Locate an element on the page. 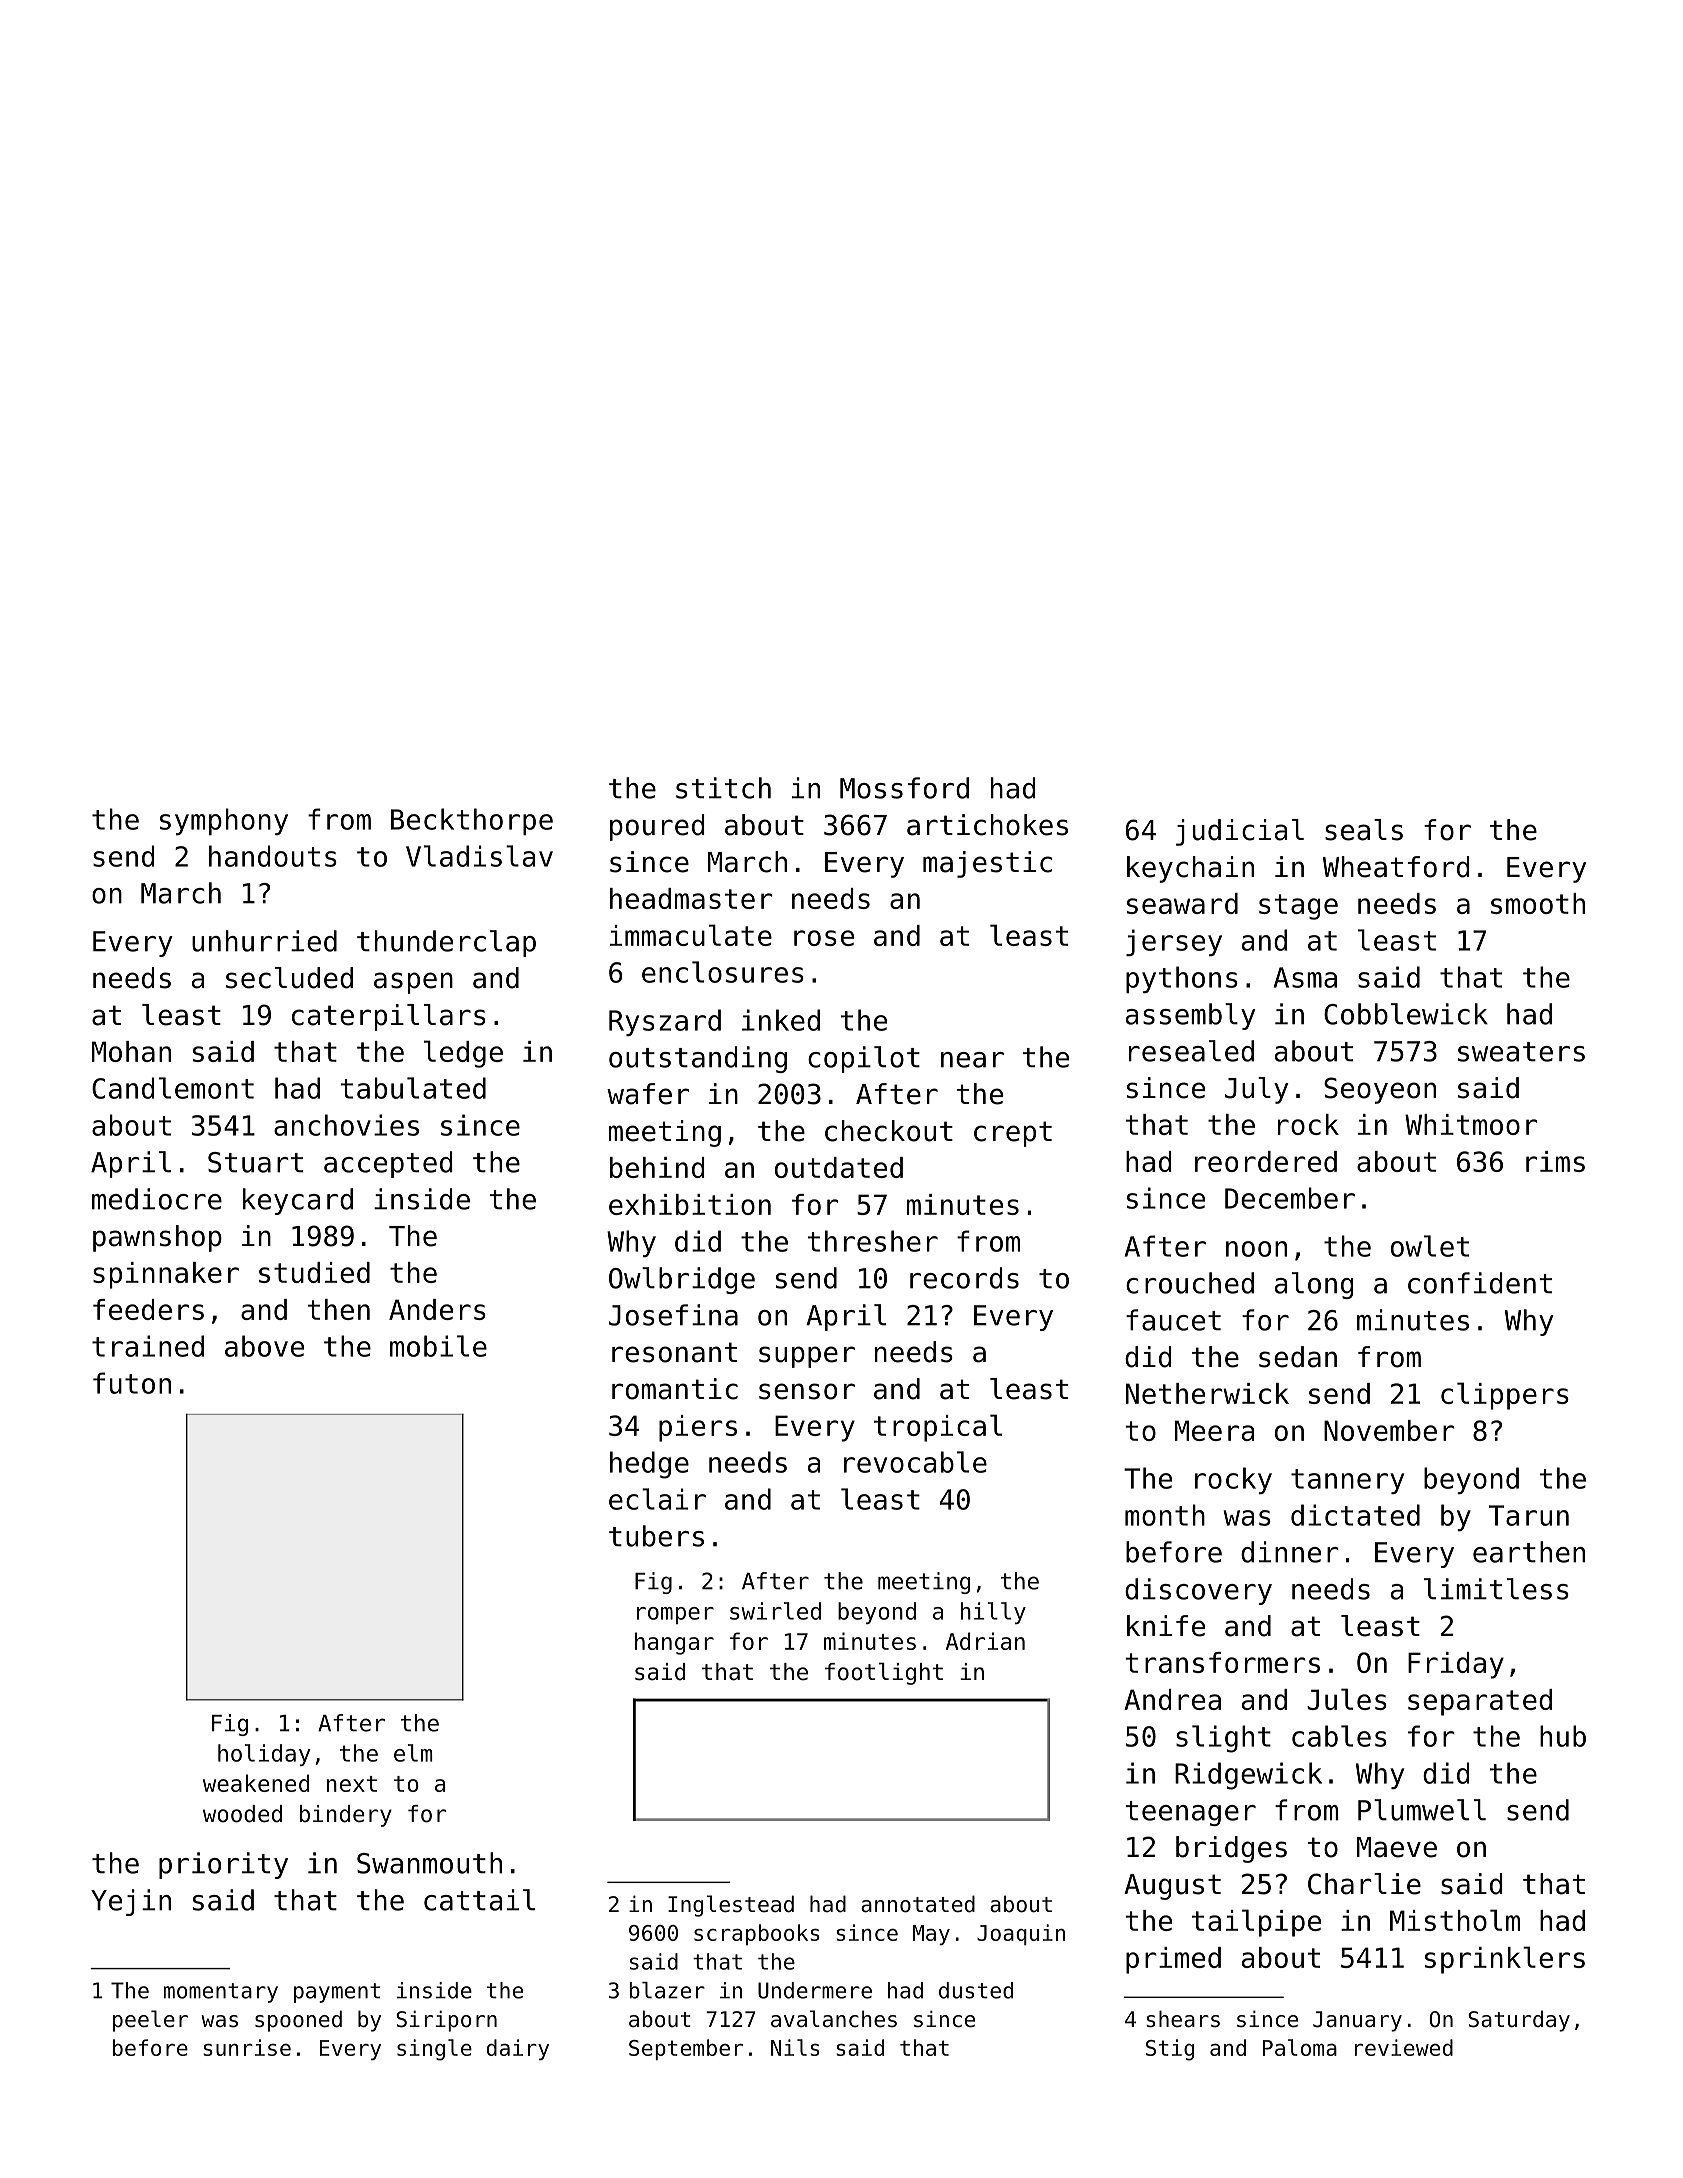 The image size is (1683, 2178). judicial is located at coordinates (1240, 832).
